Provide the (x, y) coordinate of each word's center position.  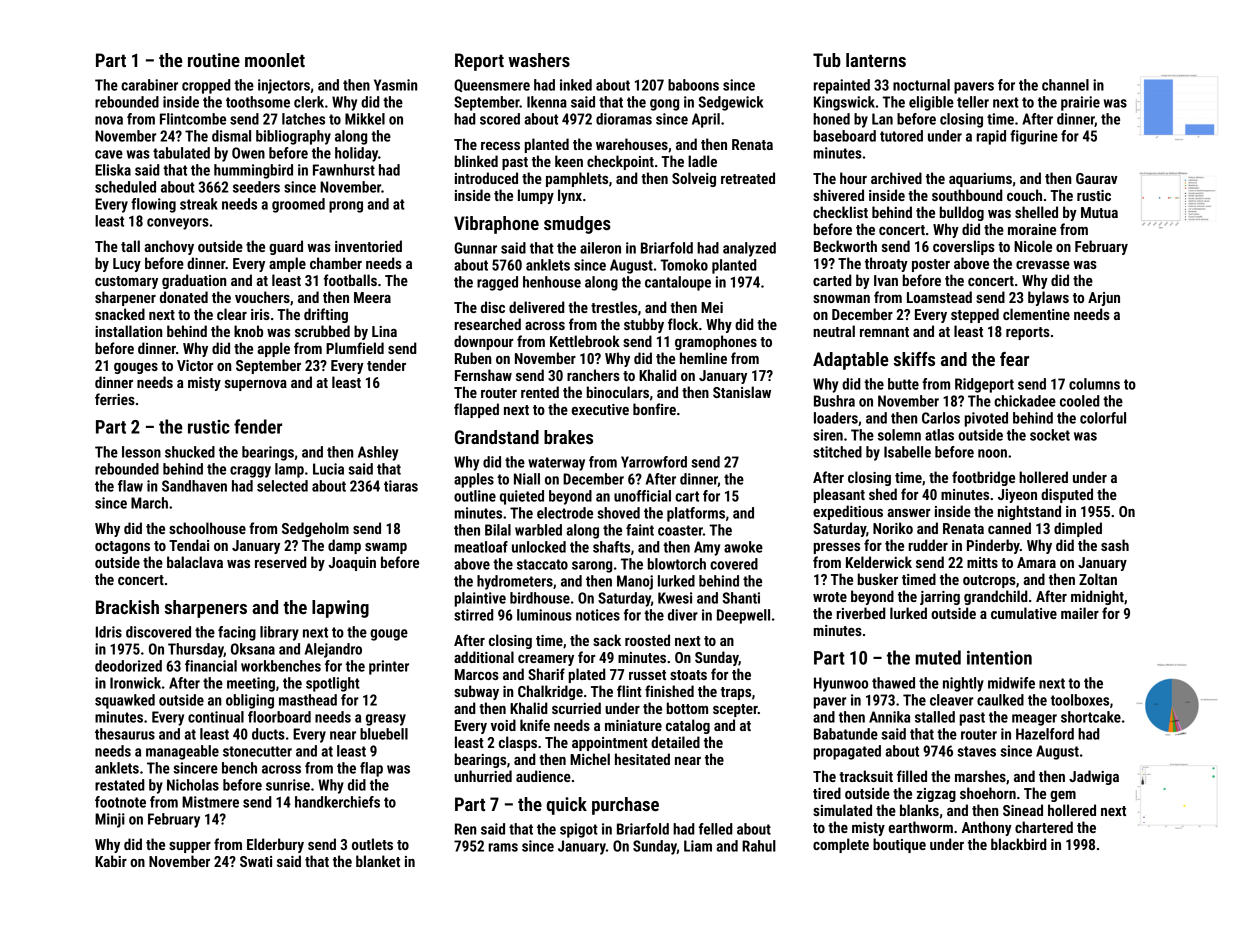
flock (683, 324)
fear (1014, 359)
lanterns (876, 60)
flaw (130, 486)
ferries (115, 399)
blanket (378, 861)
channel (1065, 85)
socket (1050, 435)
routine (214, 60)
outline (475, 496)
